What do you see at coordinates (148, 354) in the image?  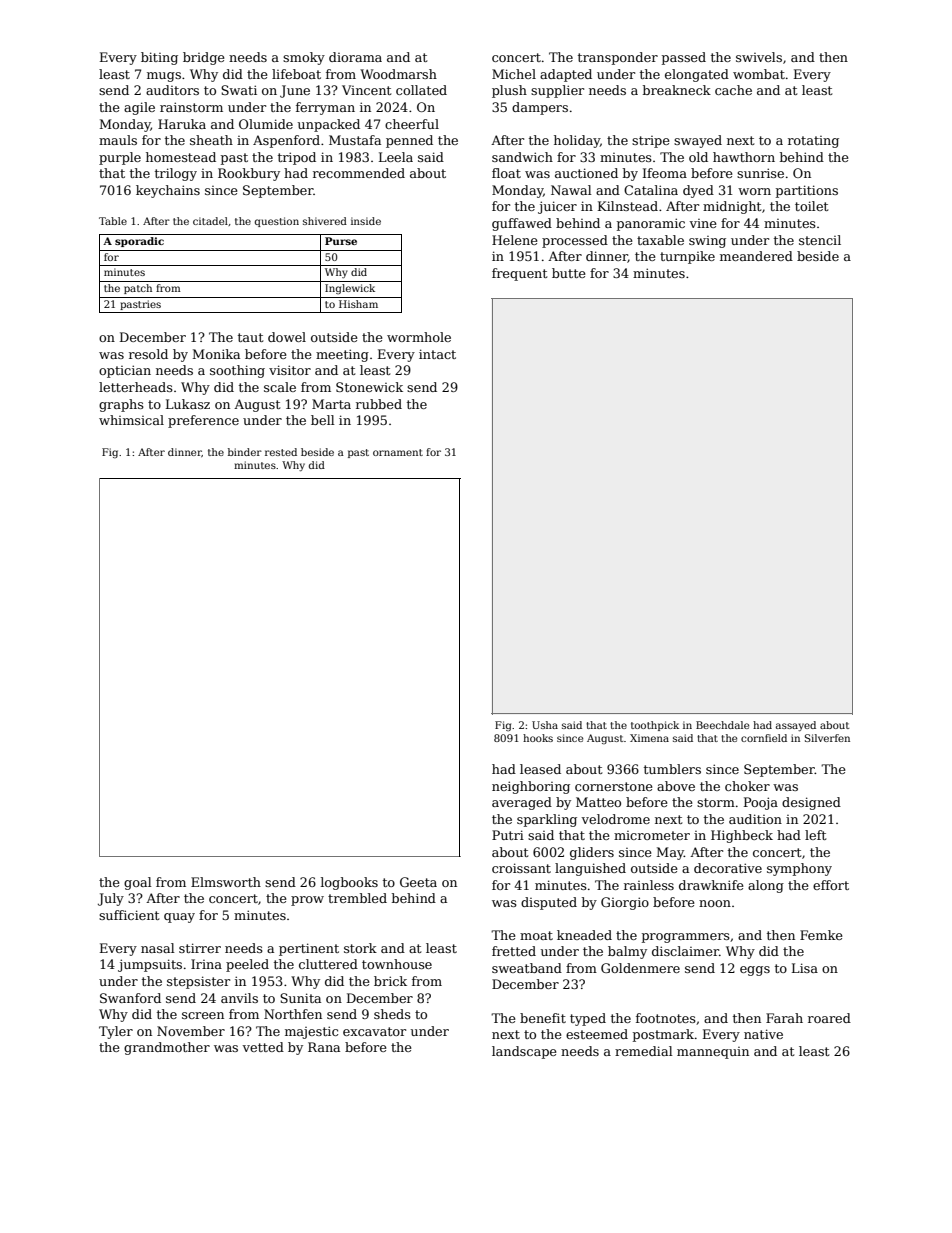 I see `resold` at bounding box center [148, 354].
